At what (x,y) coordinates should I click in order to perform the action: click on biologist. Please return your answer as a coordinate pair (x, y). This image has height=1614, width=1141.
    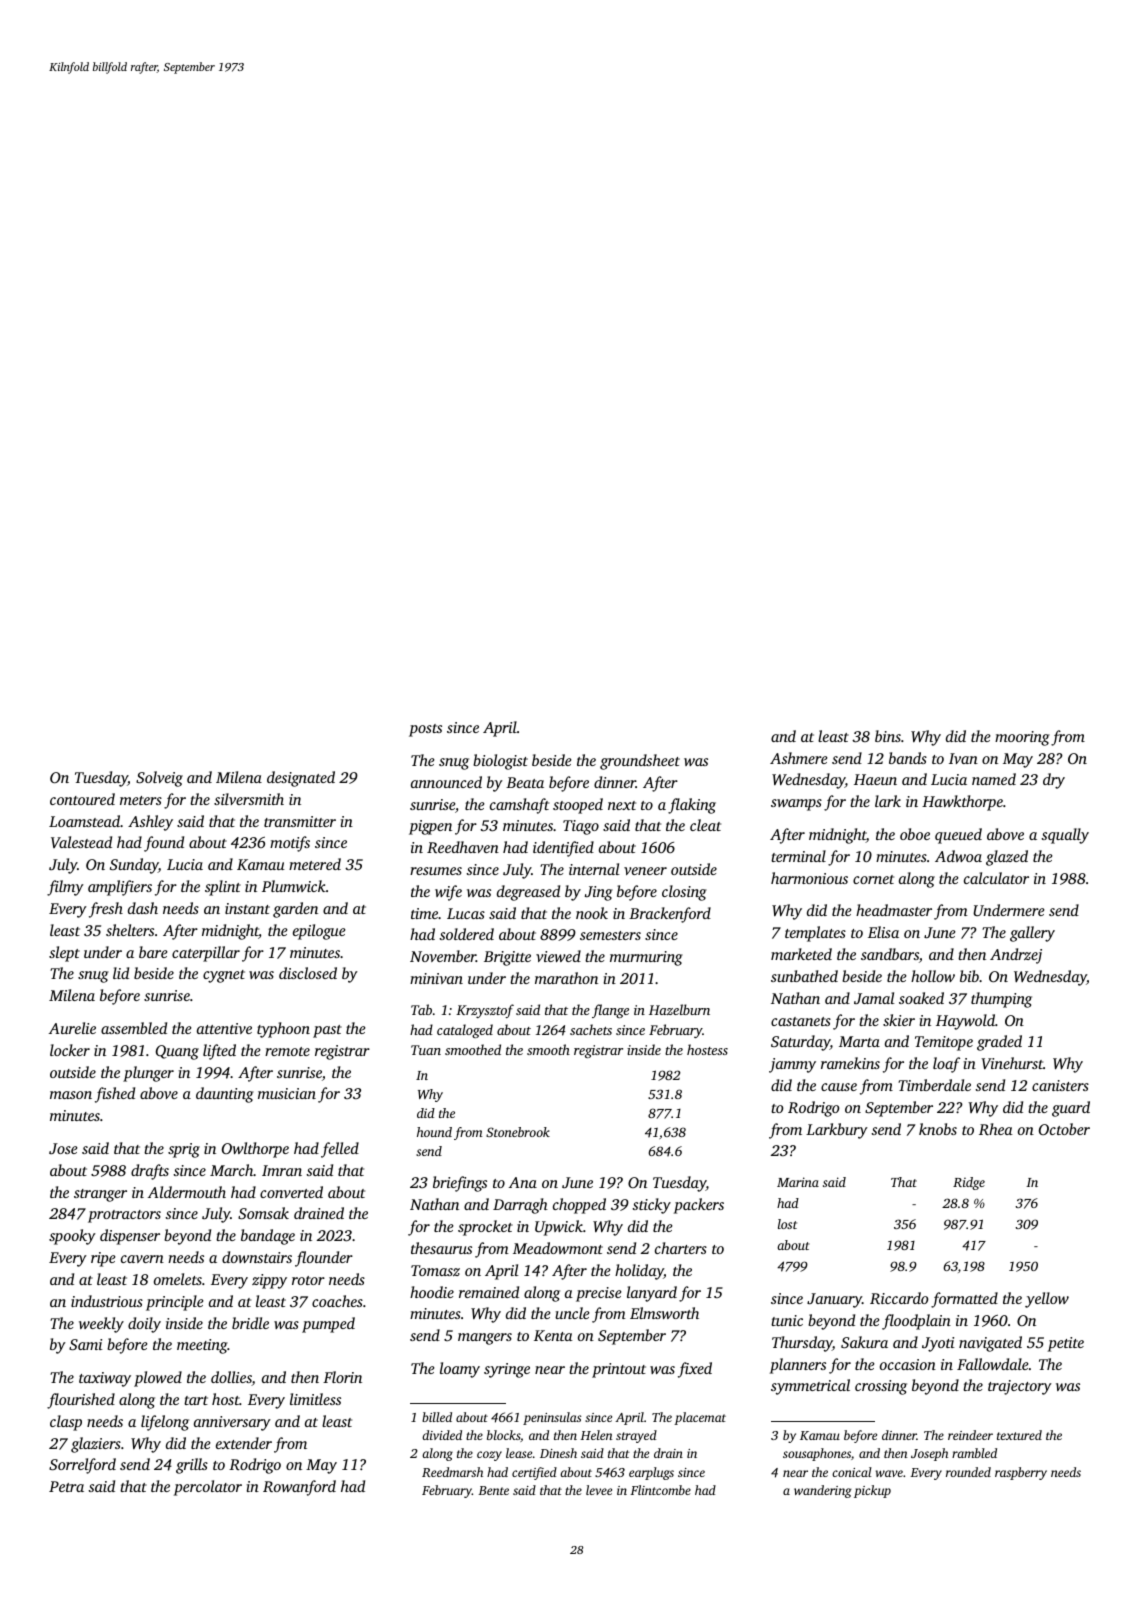
    Looking at the image, I should click on (500, 762).
